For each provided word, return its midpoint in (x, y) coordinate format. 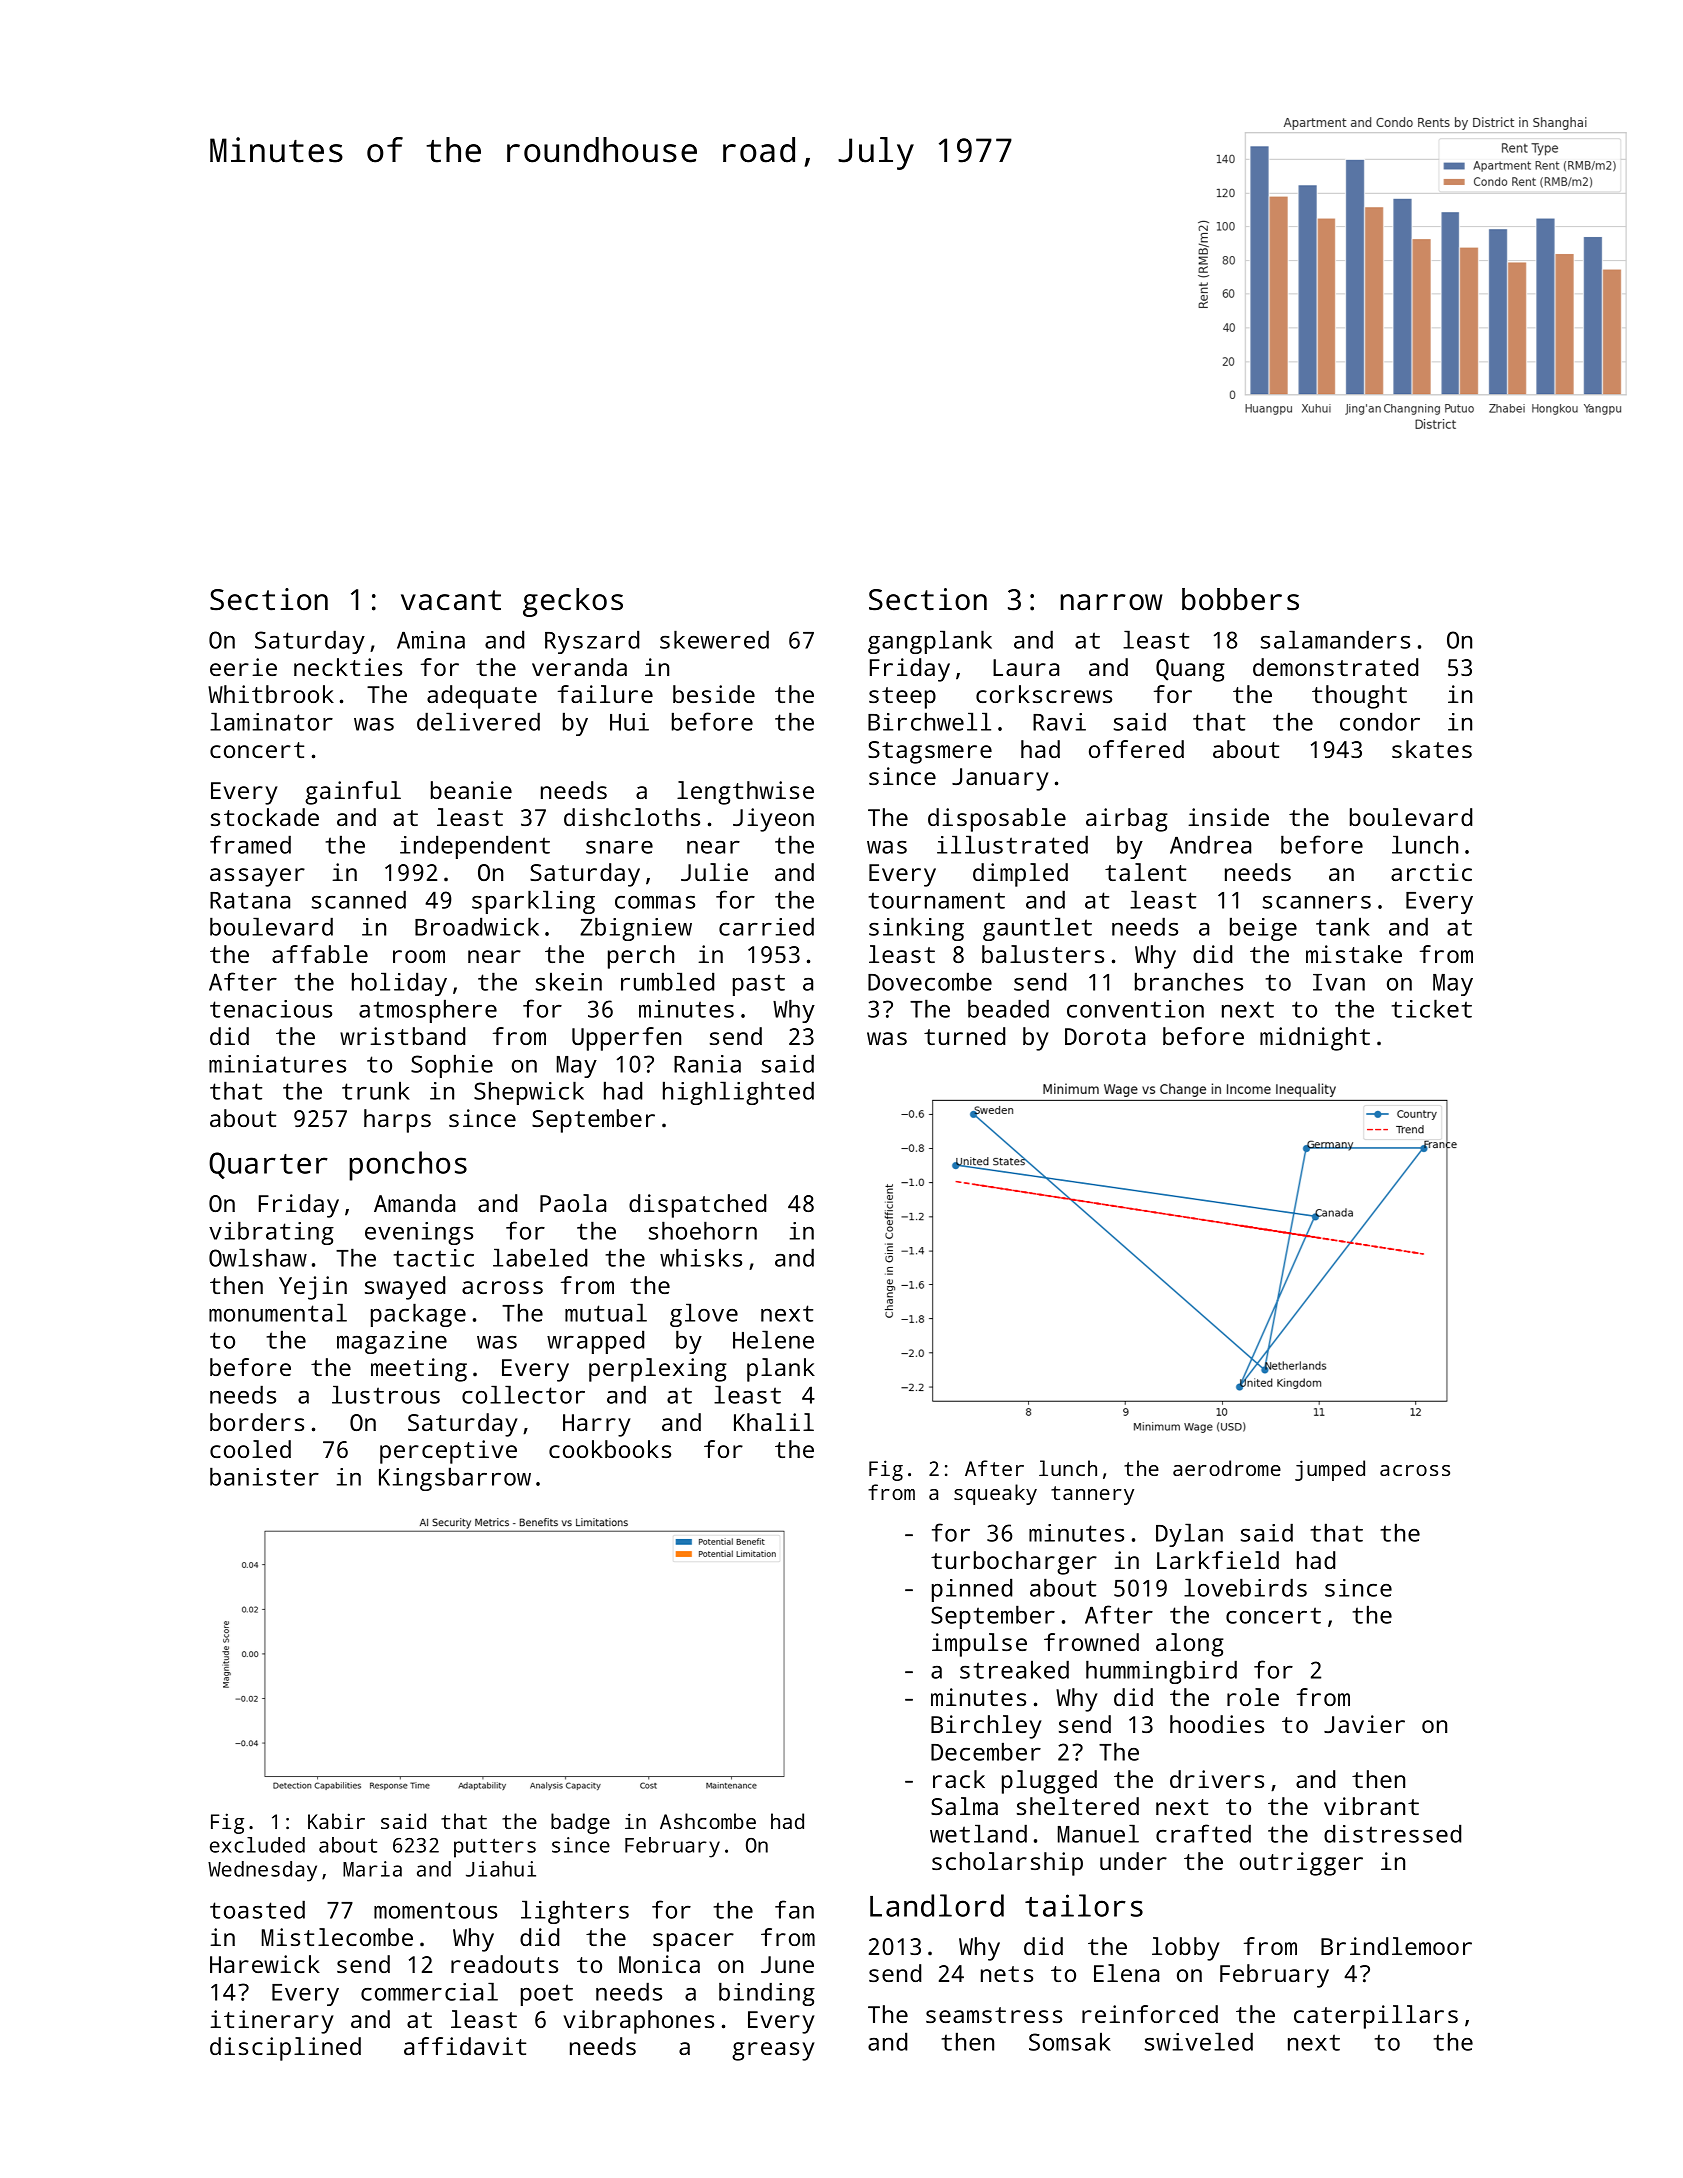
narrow (1111, 602)
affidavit (465, 2046)
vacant (451, 600)
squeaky (995, 1494)
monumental (278, 1312)
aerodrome (1227, 1468)
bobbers (1240, 599)
